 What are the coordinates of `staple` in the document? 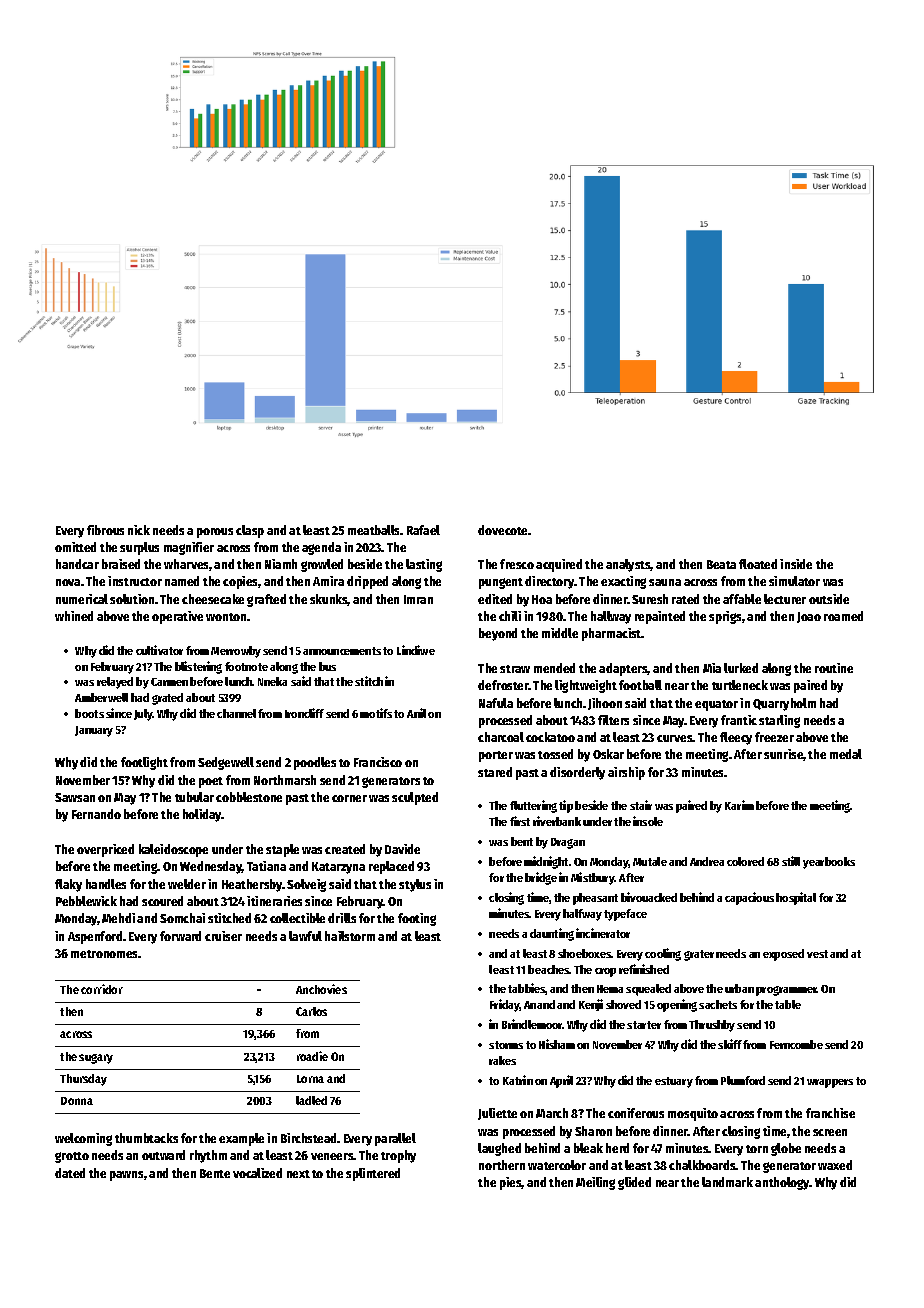 It's located at (282, 850).
